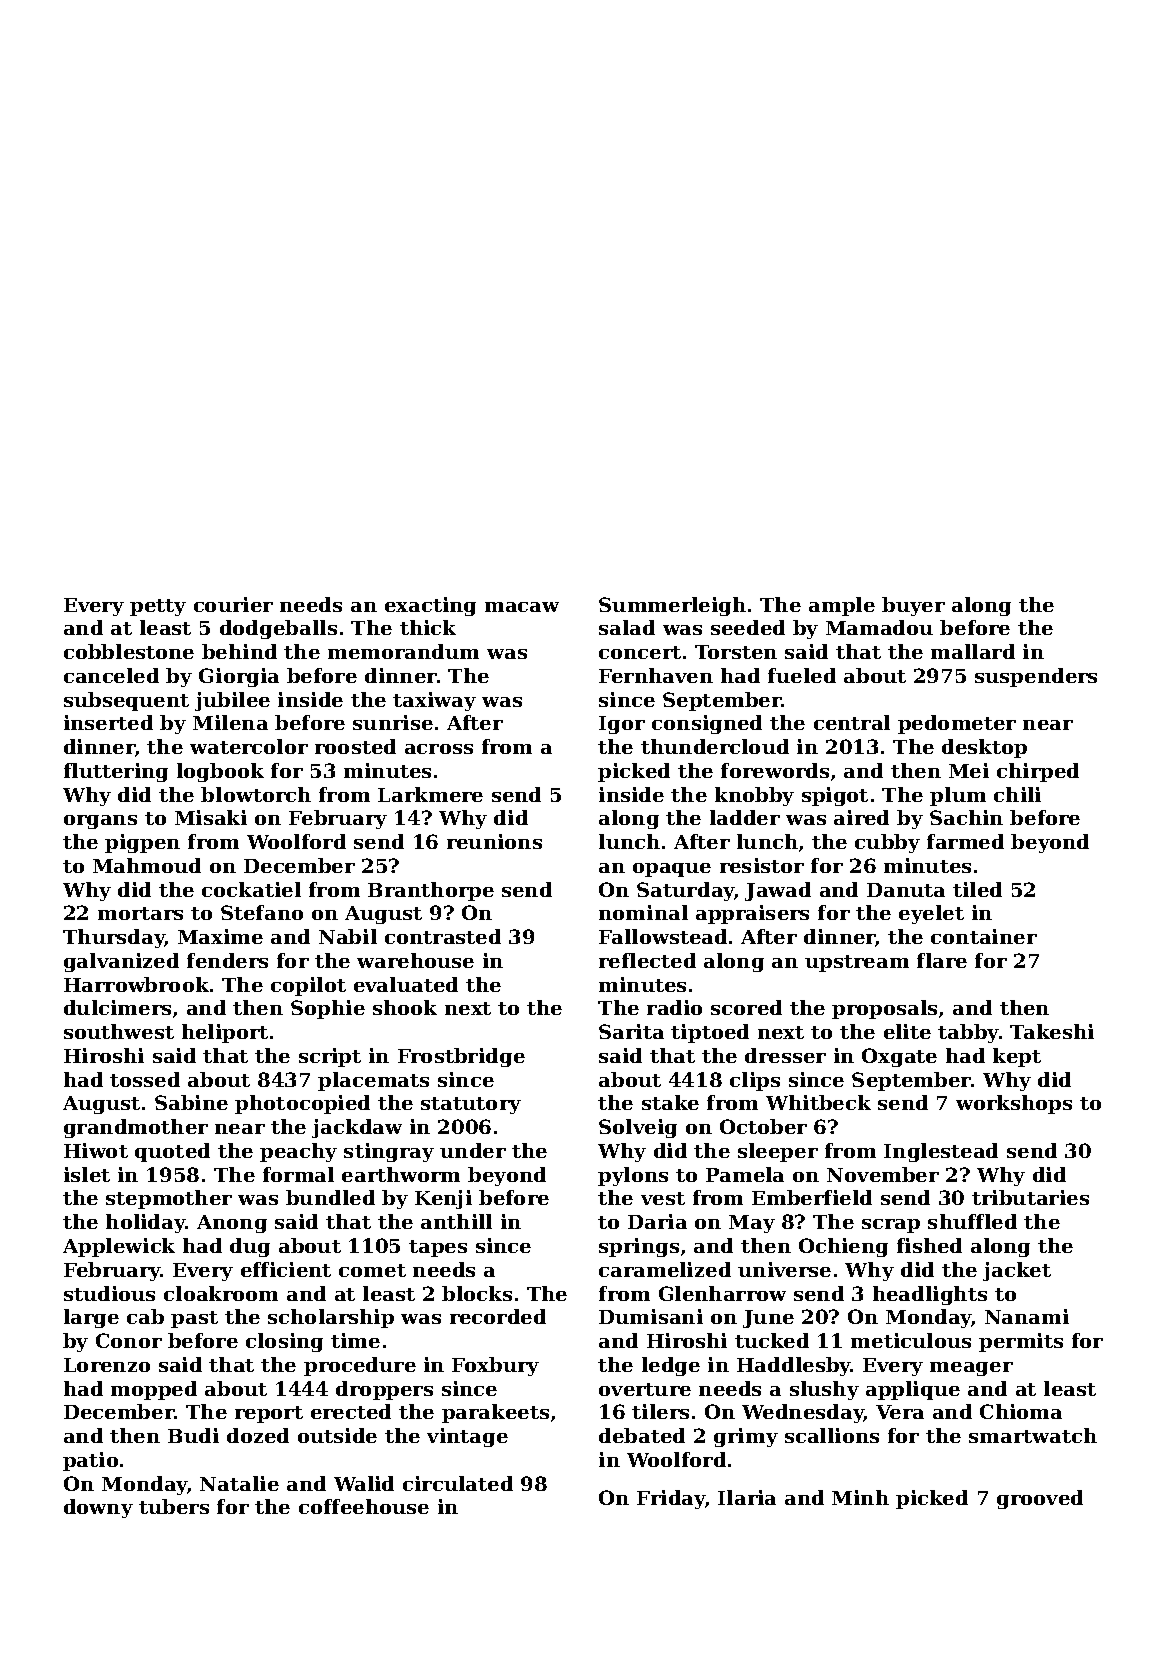 The width and height of the screenshot is (1168, 1653). What do you see at coordinates (308, 986) in the screenshot?
I see `copilot` at bounding box center [308, 986].
